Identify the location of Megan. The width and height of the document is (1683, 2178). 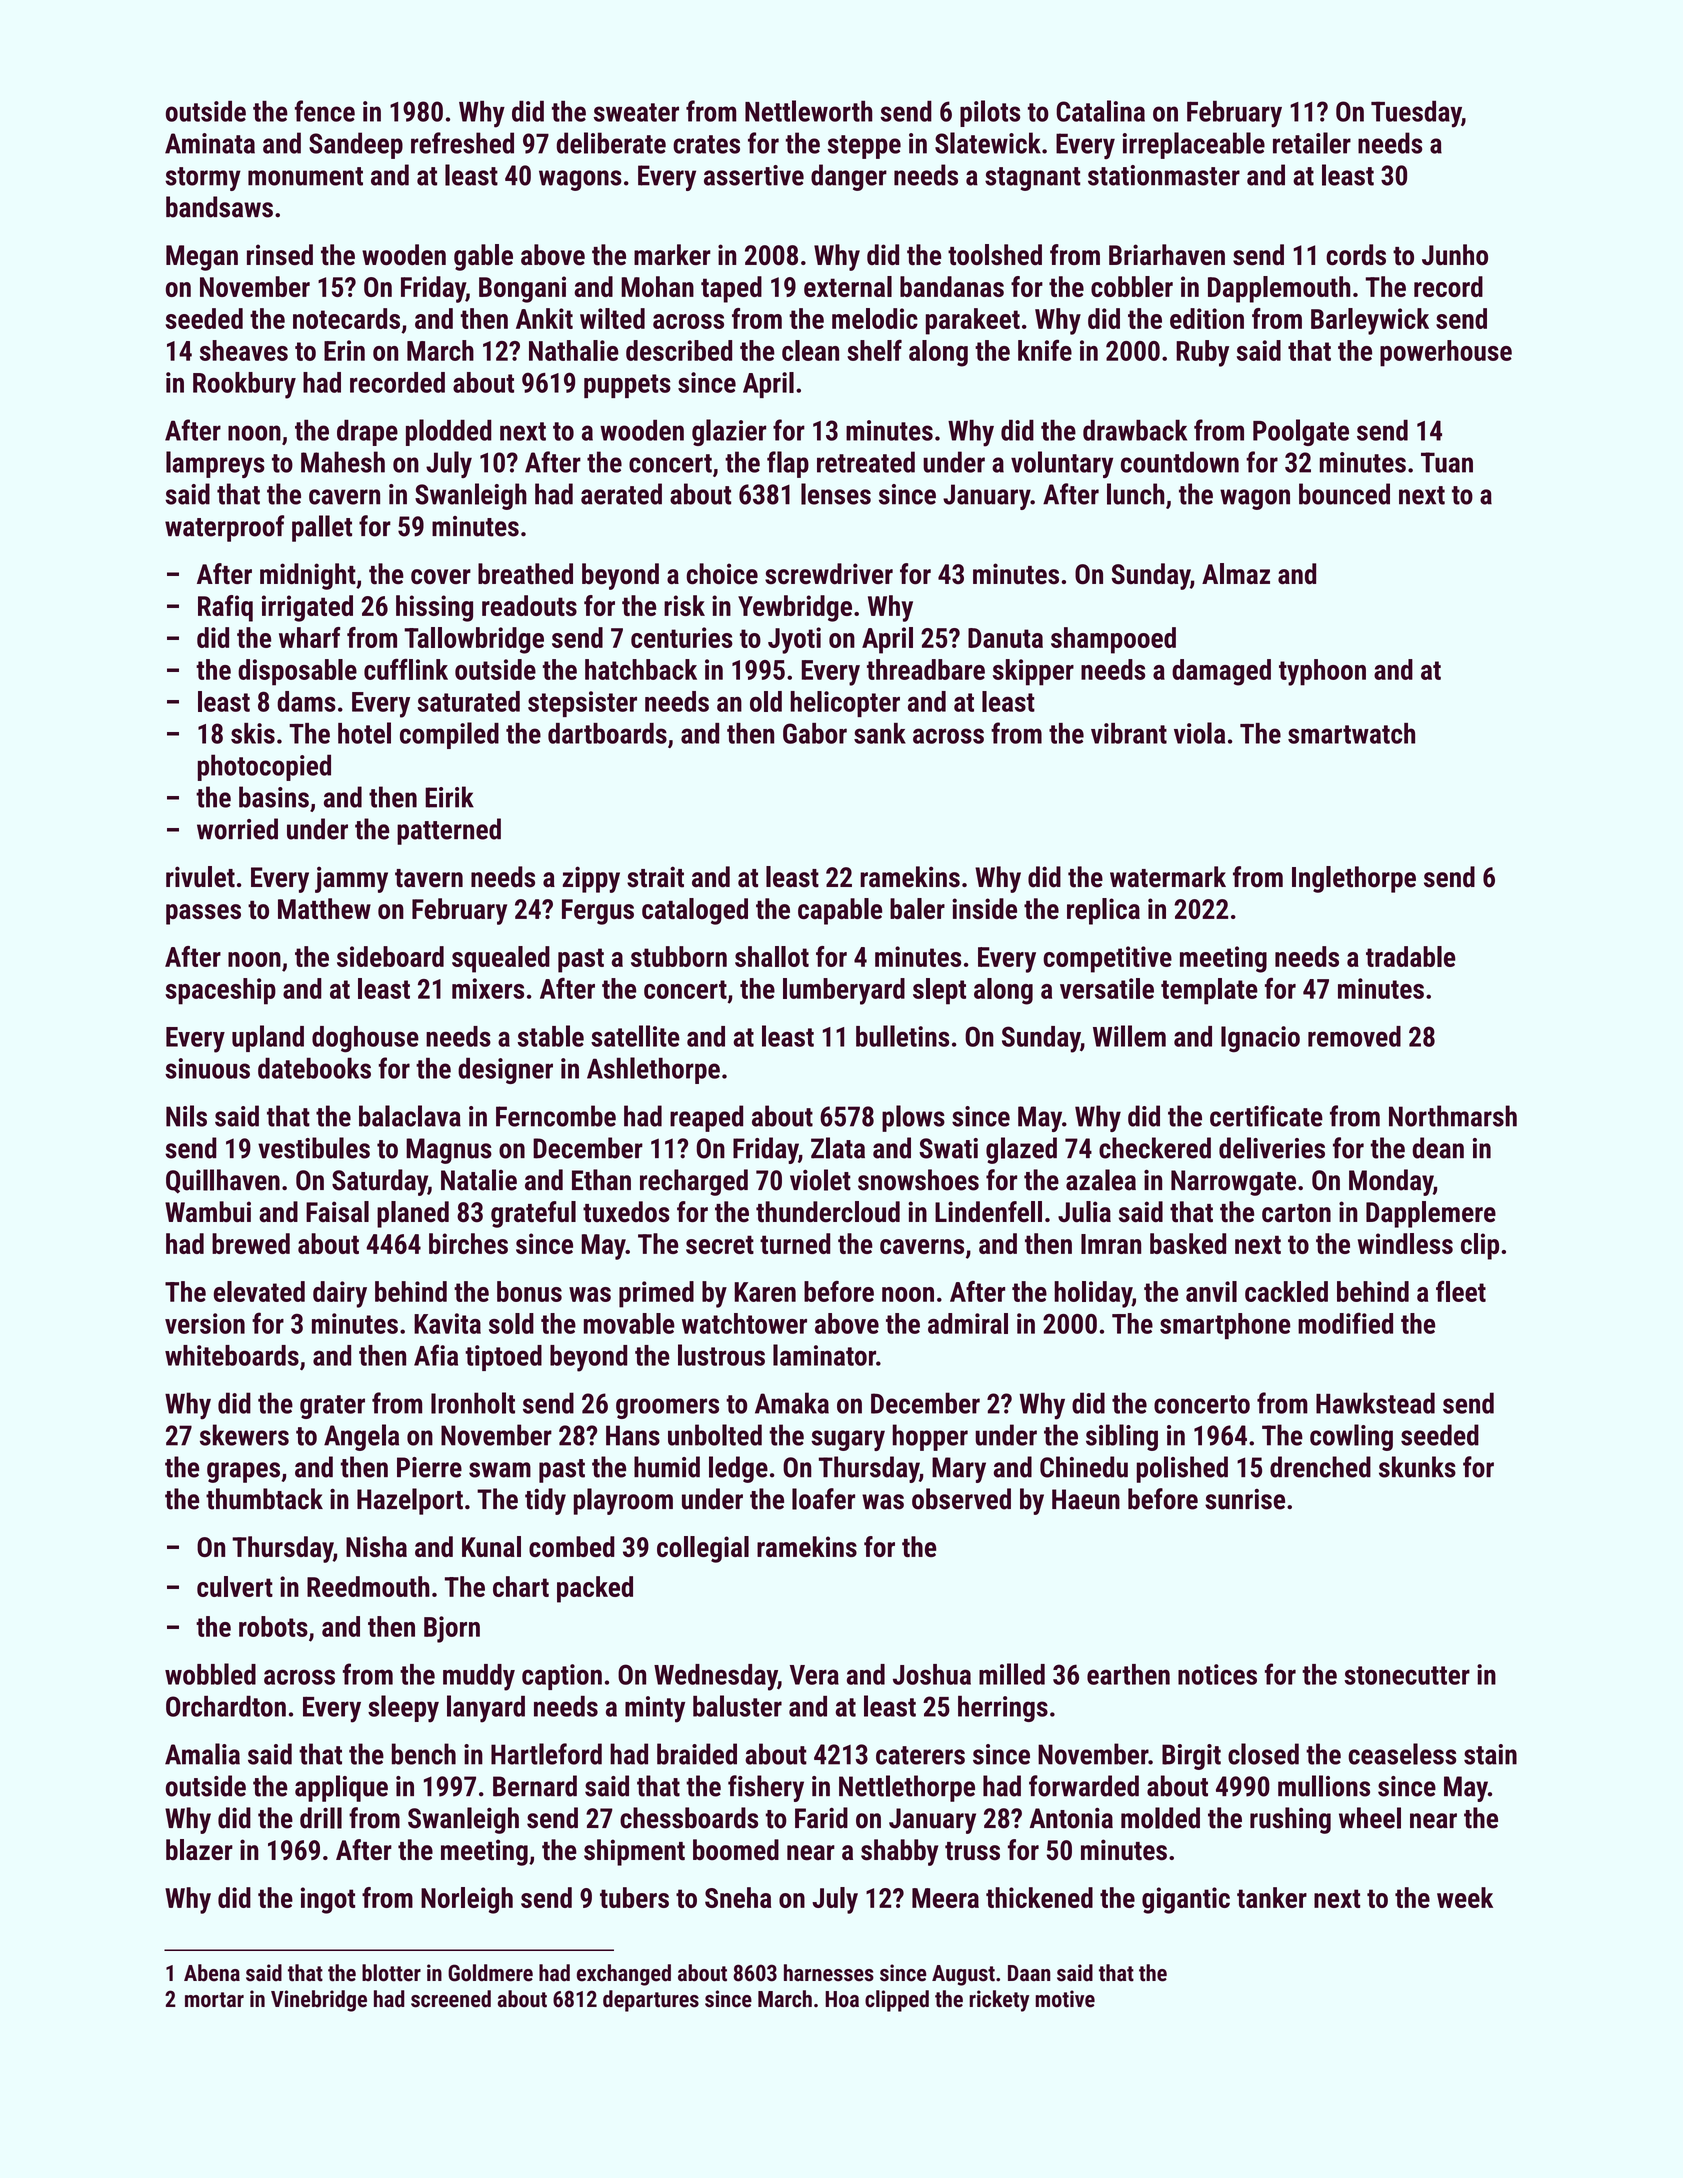
(202, 258).
